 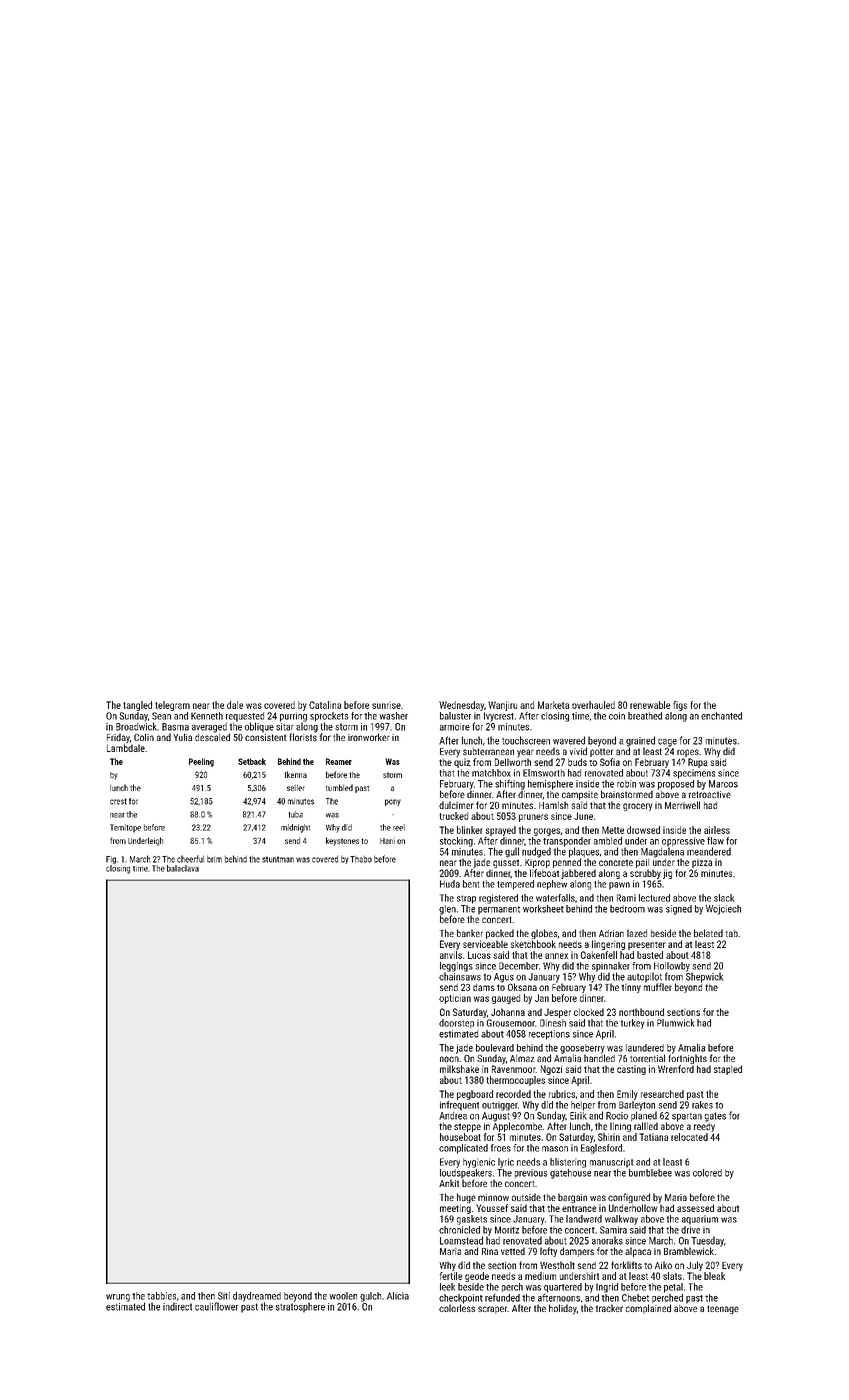 What do you see at coordinates (252, 761) in the screenshot?
I see `Setback` at bounding box center [252, 761].
